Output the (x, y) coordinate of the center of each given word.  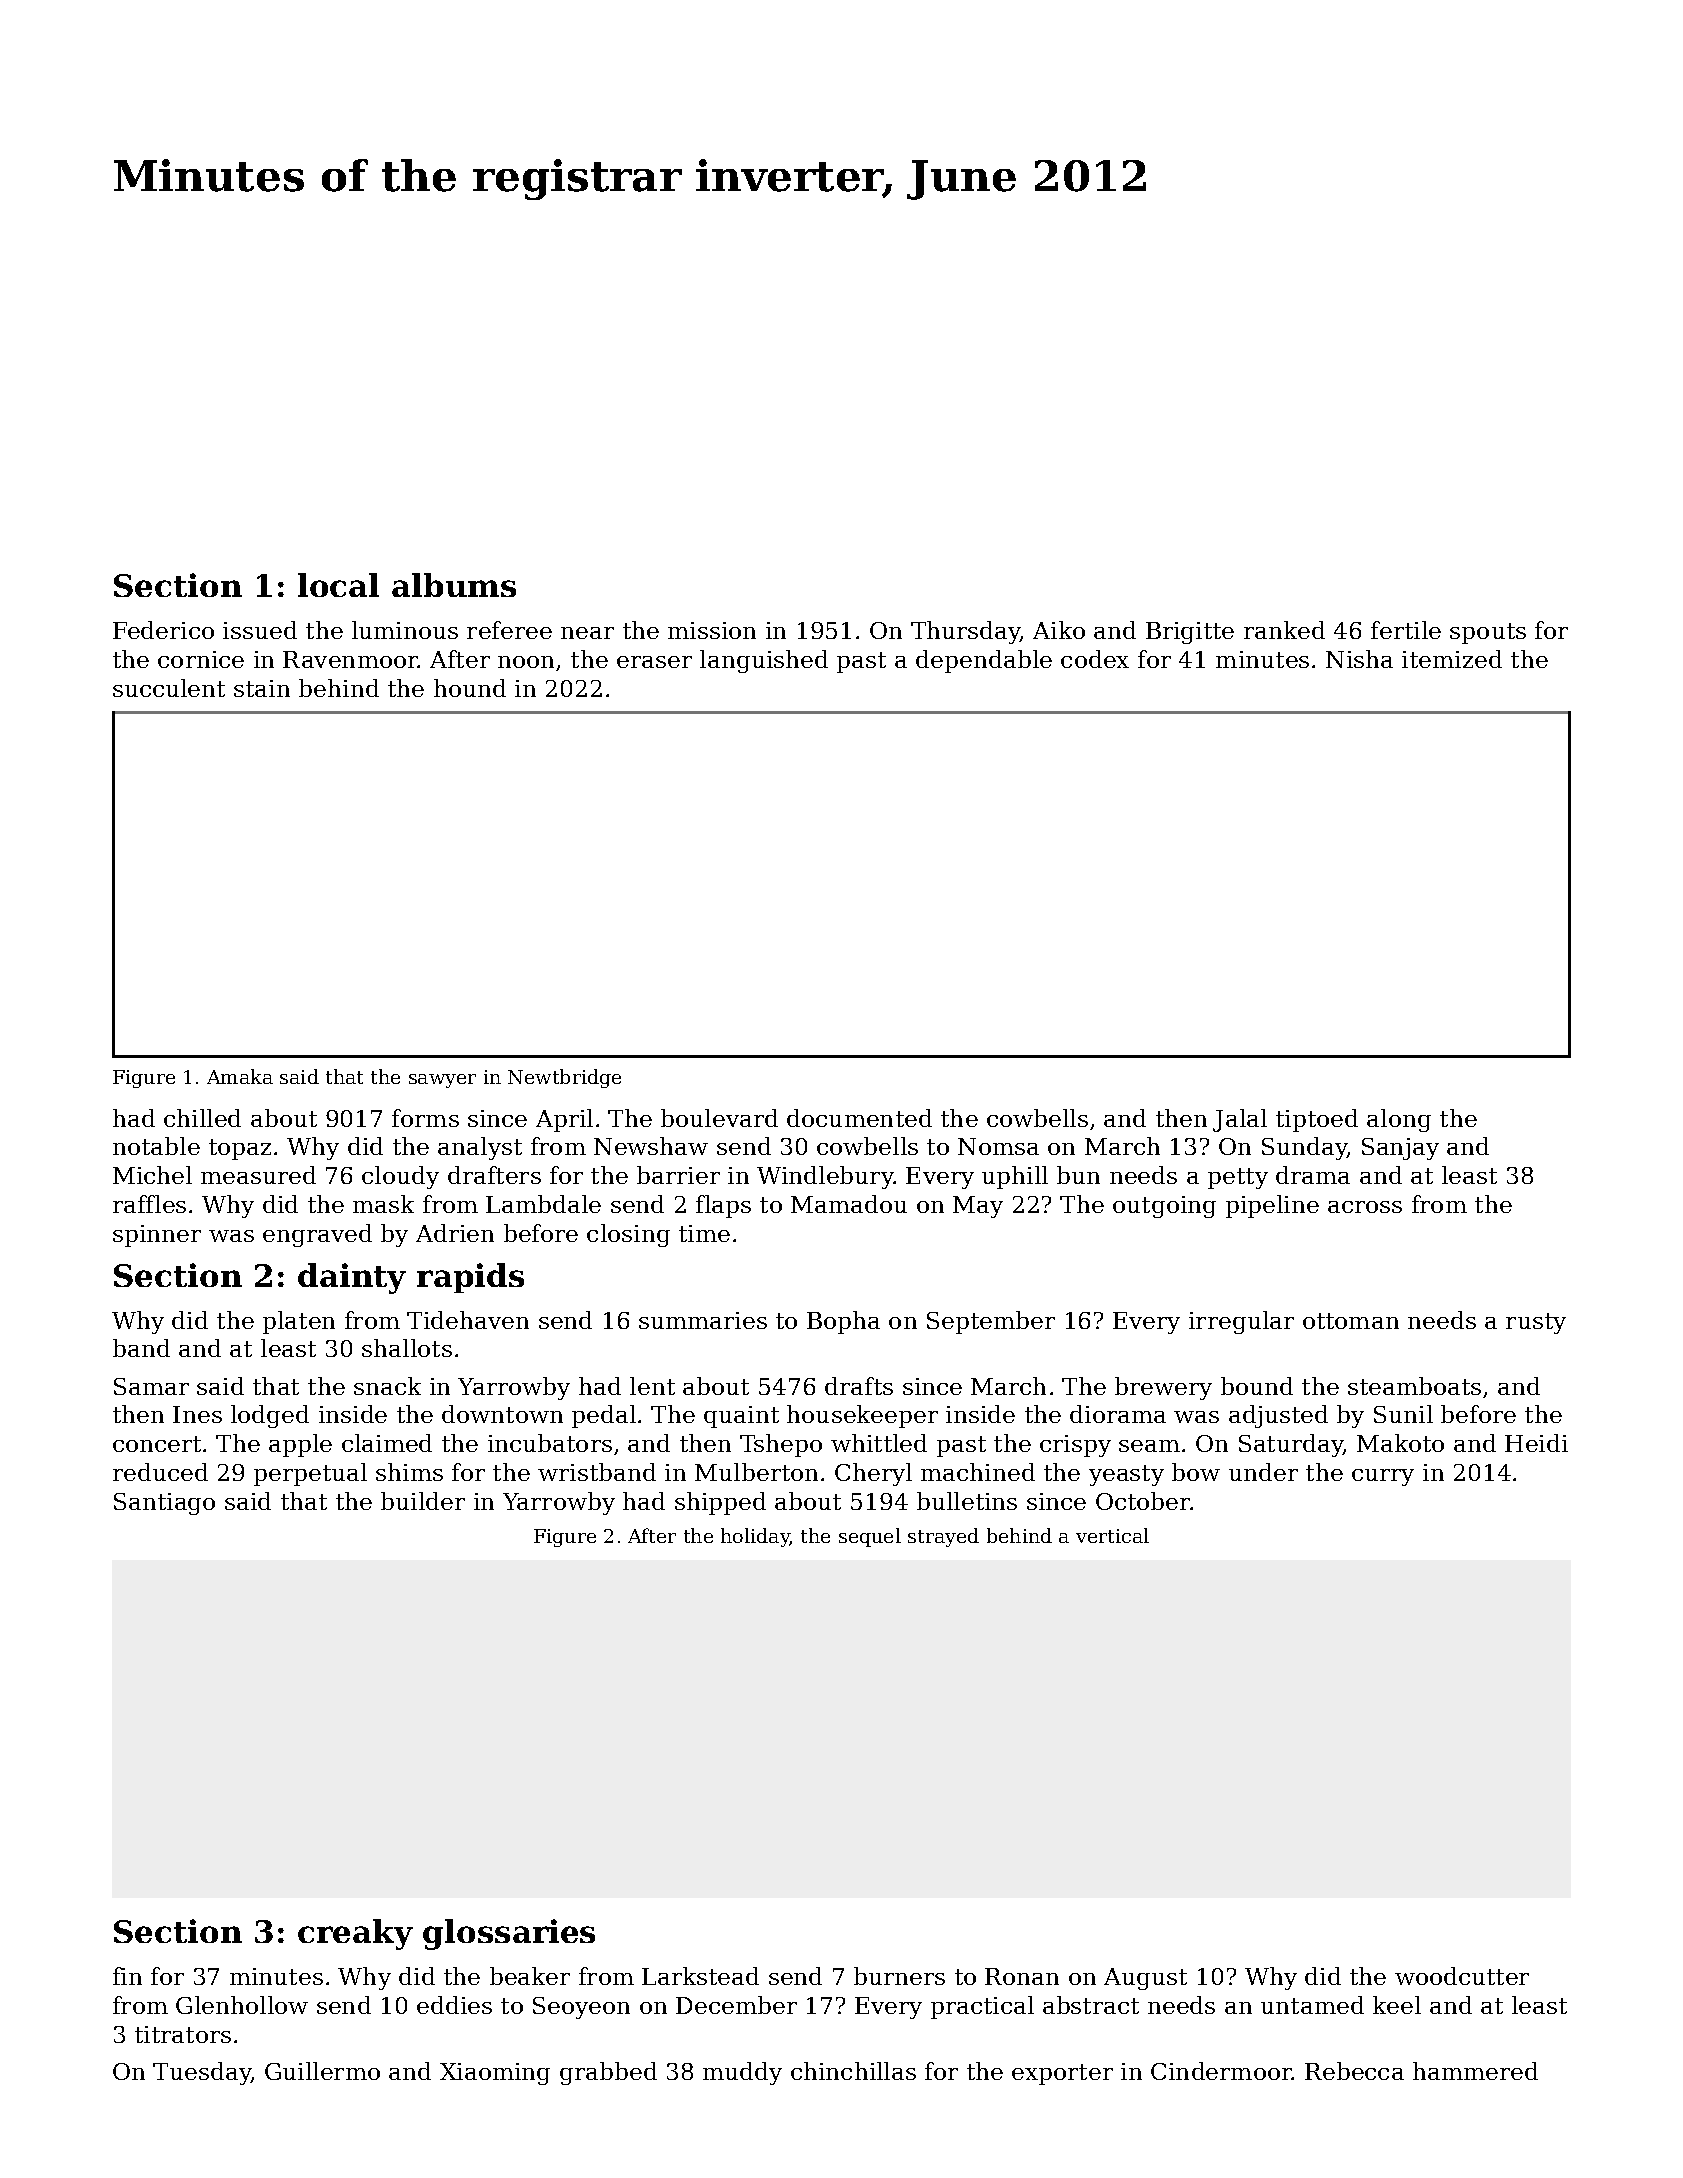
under (1263, 1472)
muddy (742, 2073)
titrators (183, 2034)
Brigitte (1190, 633)
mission (712, 630)
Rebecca (1354, 2071)
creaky (355, 1934)
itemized (1452, 659)
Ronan (1022, 1976)
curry (1383, 1477)
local (338, 585)
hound (470, 688)
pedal (604, 1416)
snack (387, 1386)
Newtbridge (564, 1078)
